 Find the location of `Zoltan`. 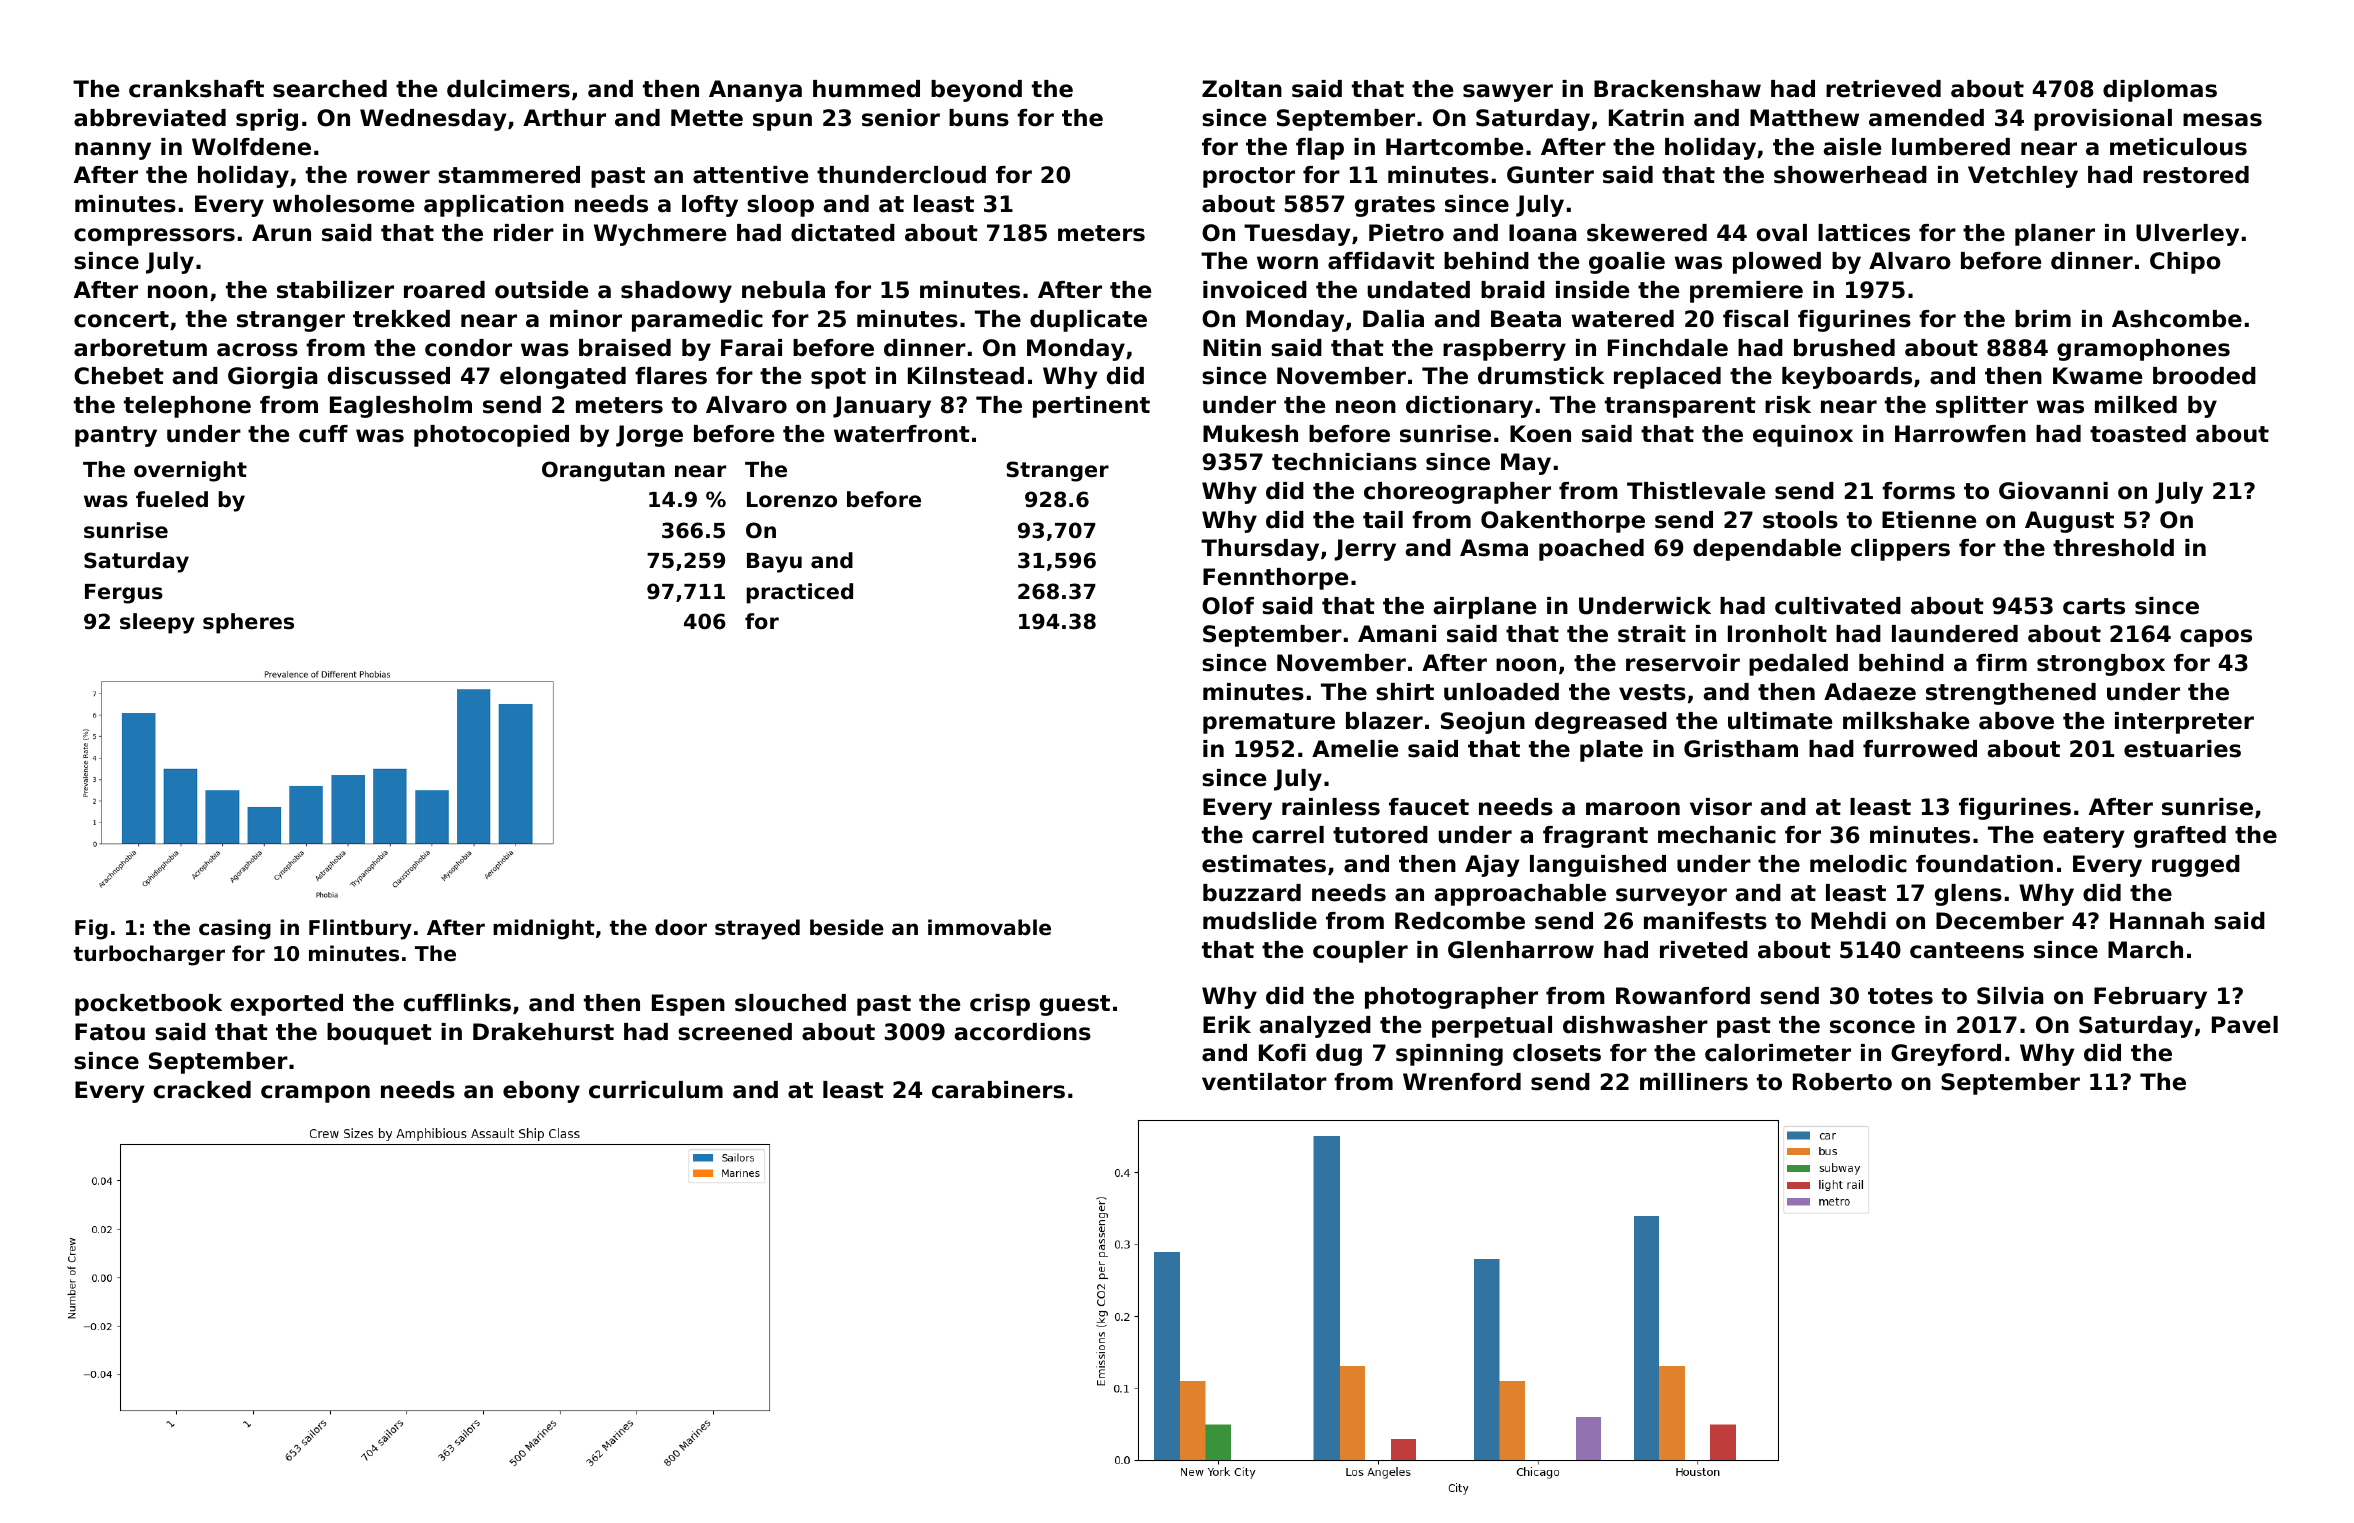

Zoltan is located at coordinates (1242, 89).
